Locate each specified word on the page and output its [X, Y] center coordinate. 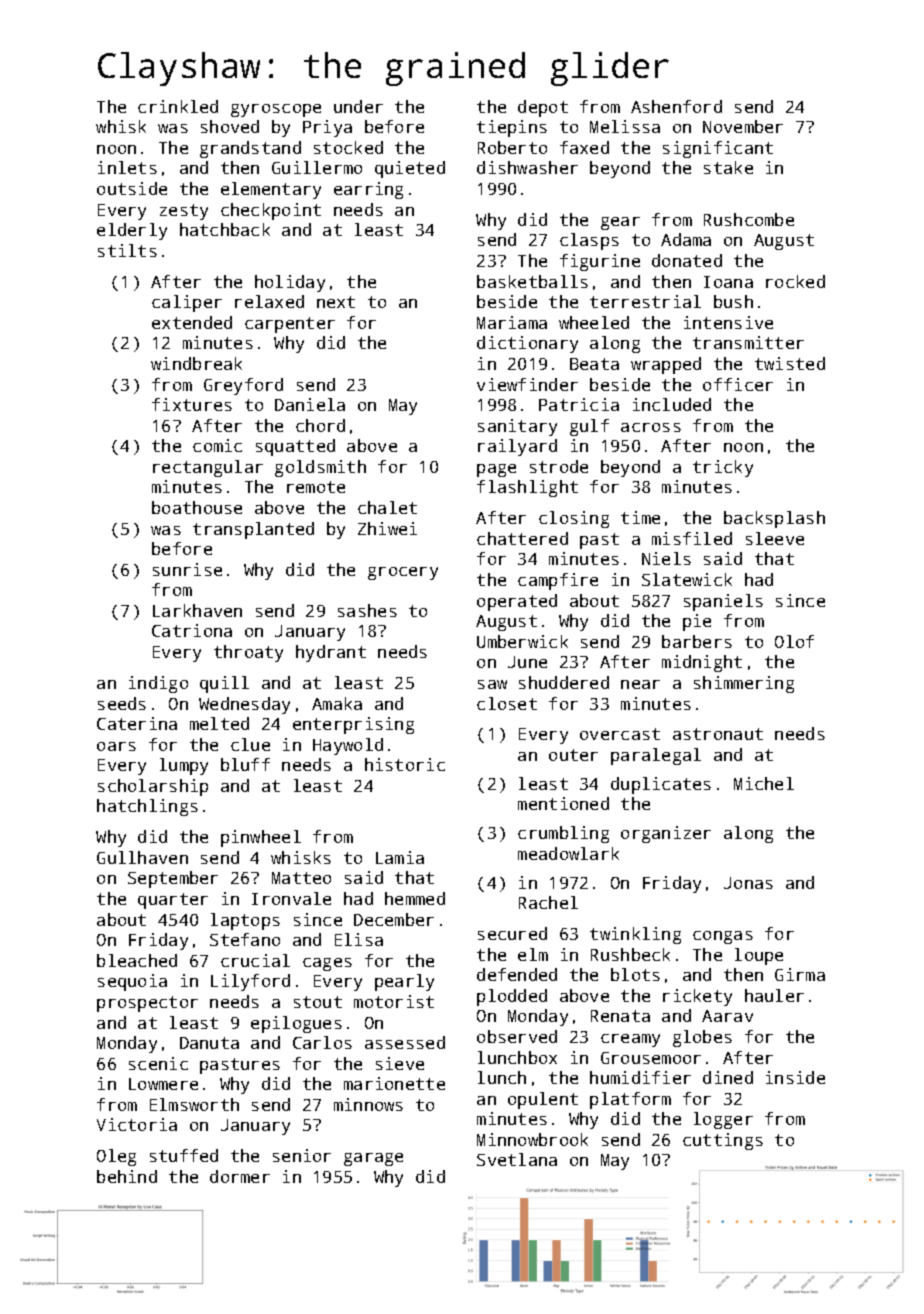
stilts [127, 250]
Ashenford [676, 106]
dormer [240, 1176]
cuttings [723, 1141]
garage [373, 1159]
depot [543, 108]
